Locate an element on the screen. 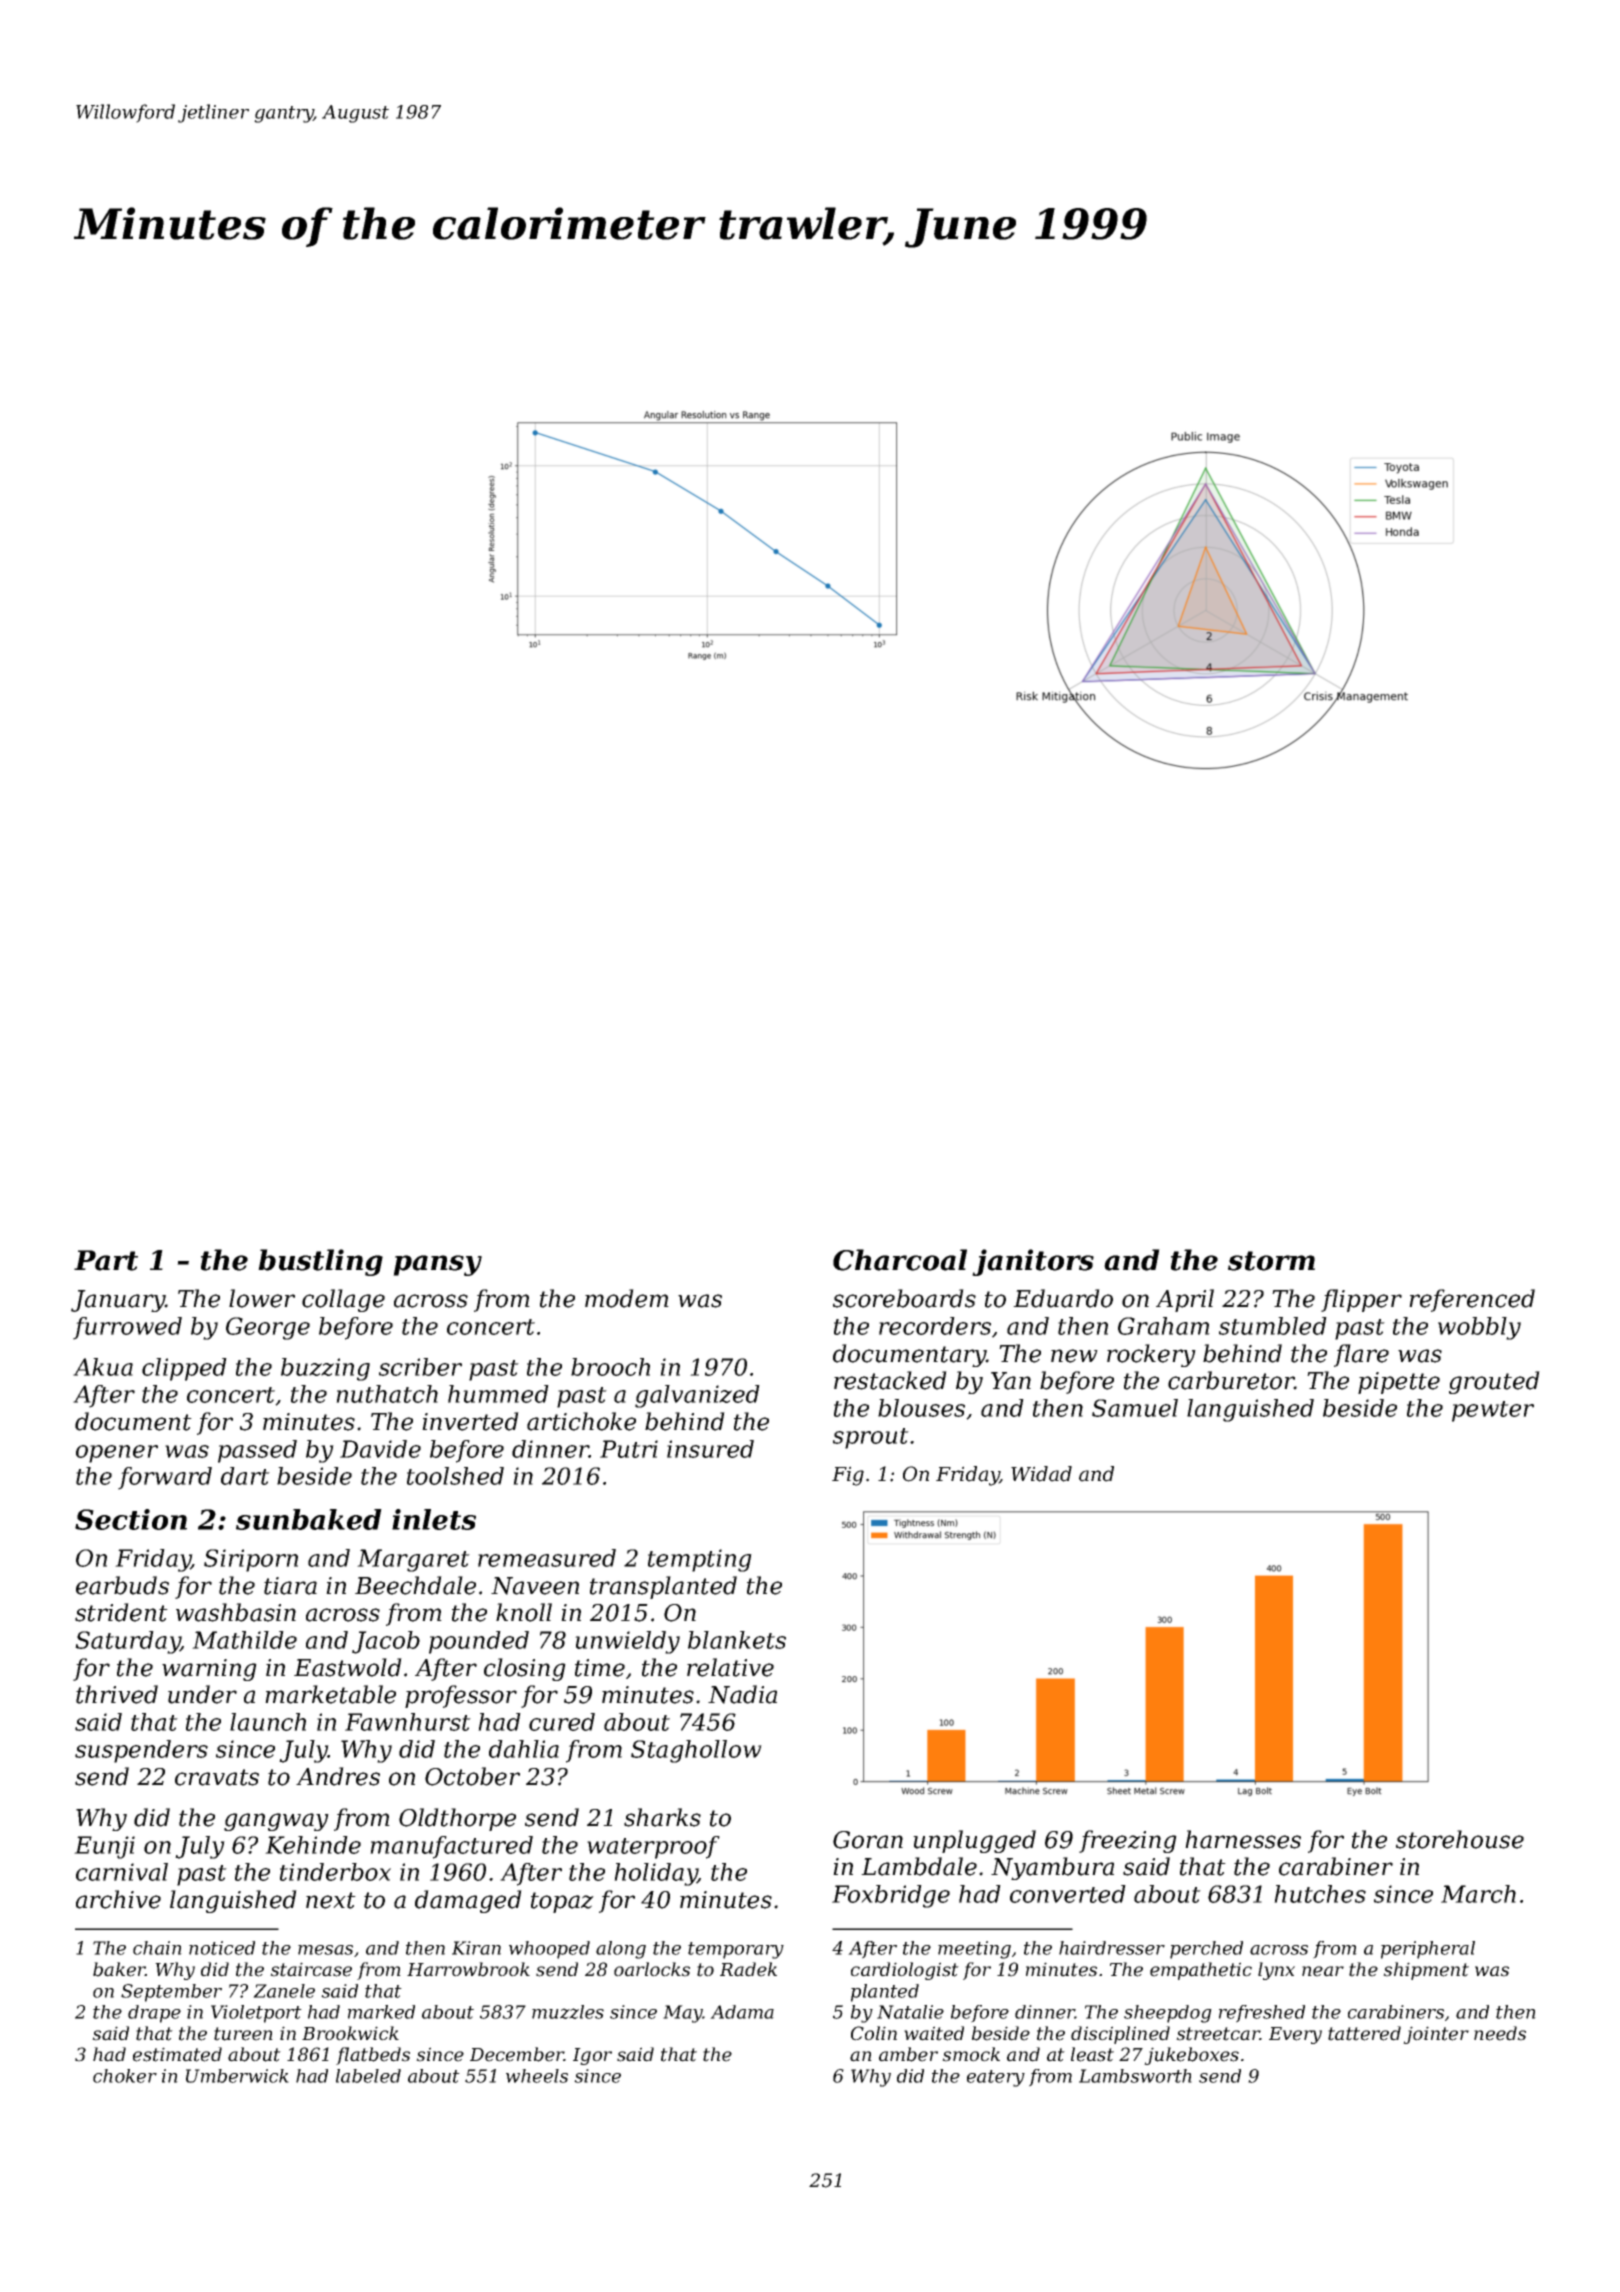  earbuds is located at coordinates (122, 1585).
